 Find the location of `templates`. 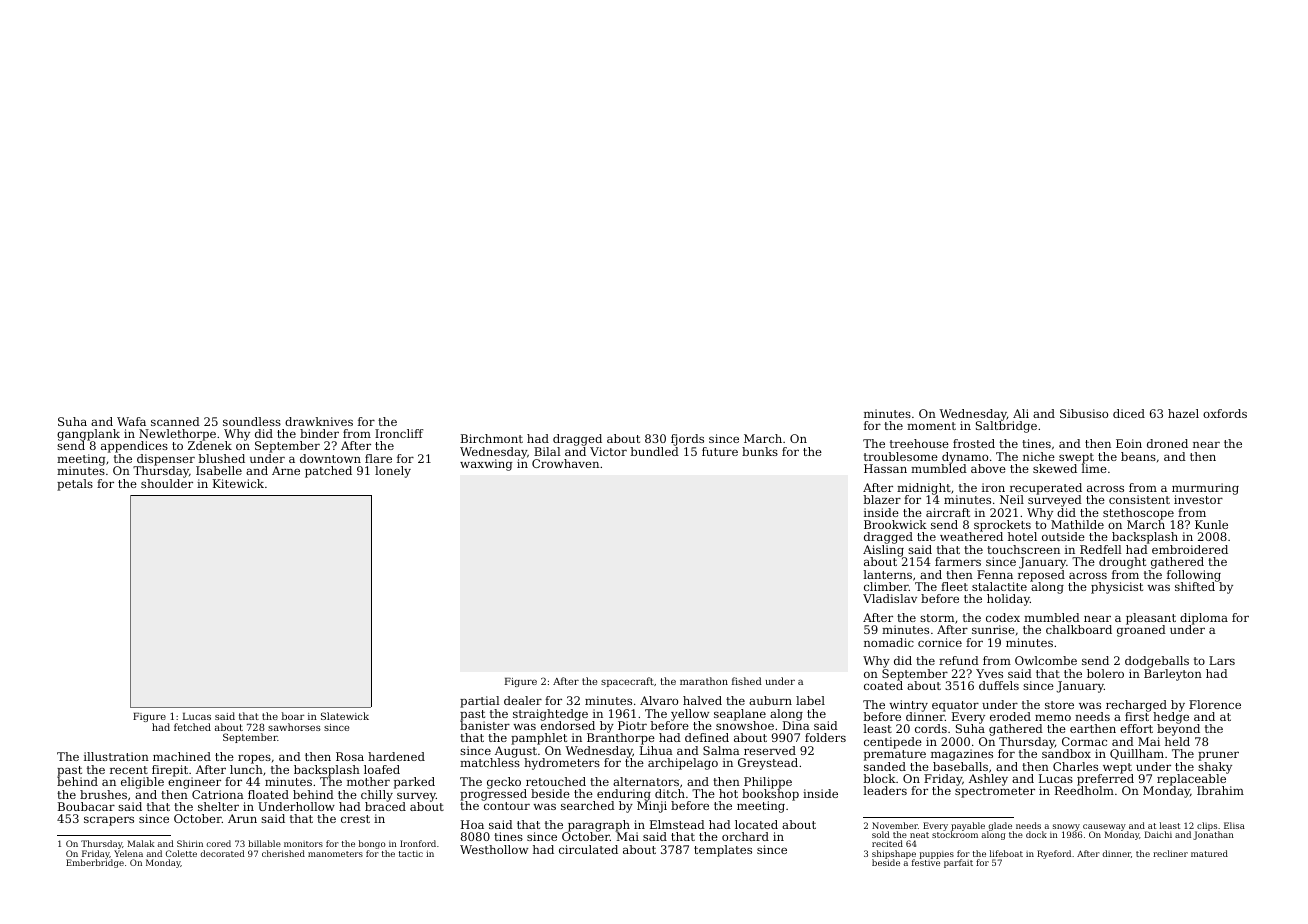

templates is located at coordinates (723, 851).
